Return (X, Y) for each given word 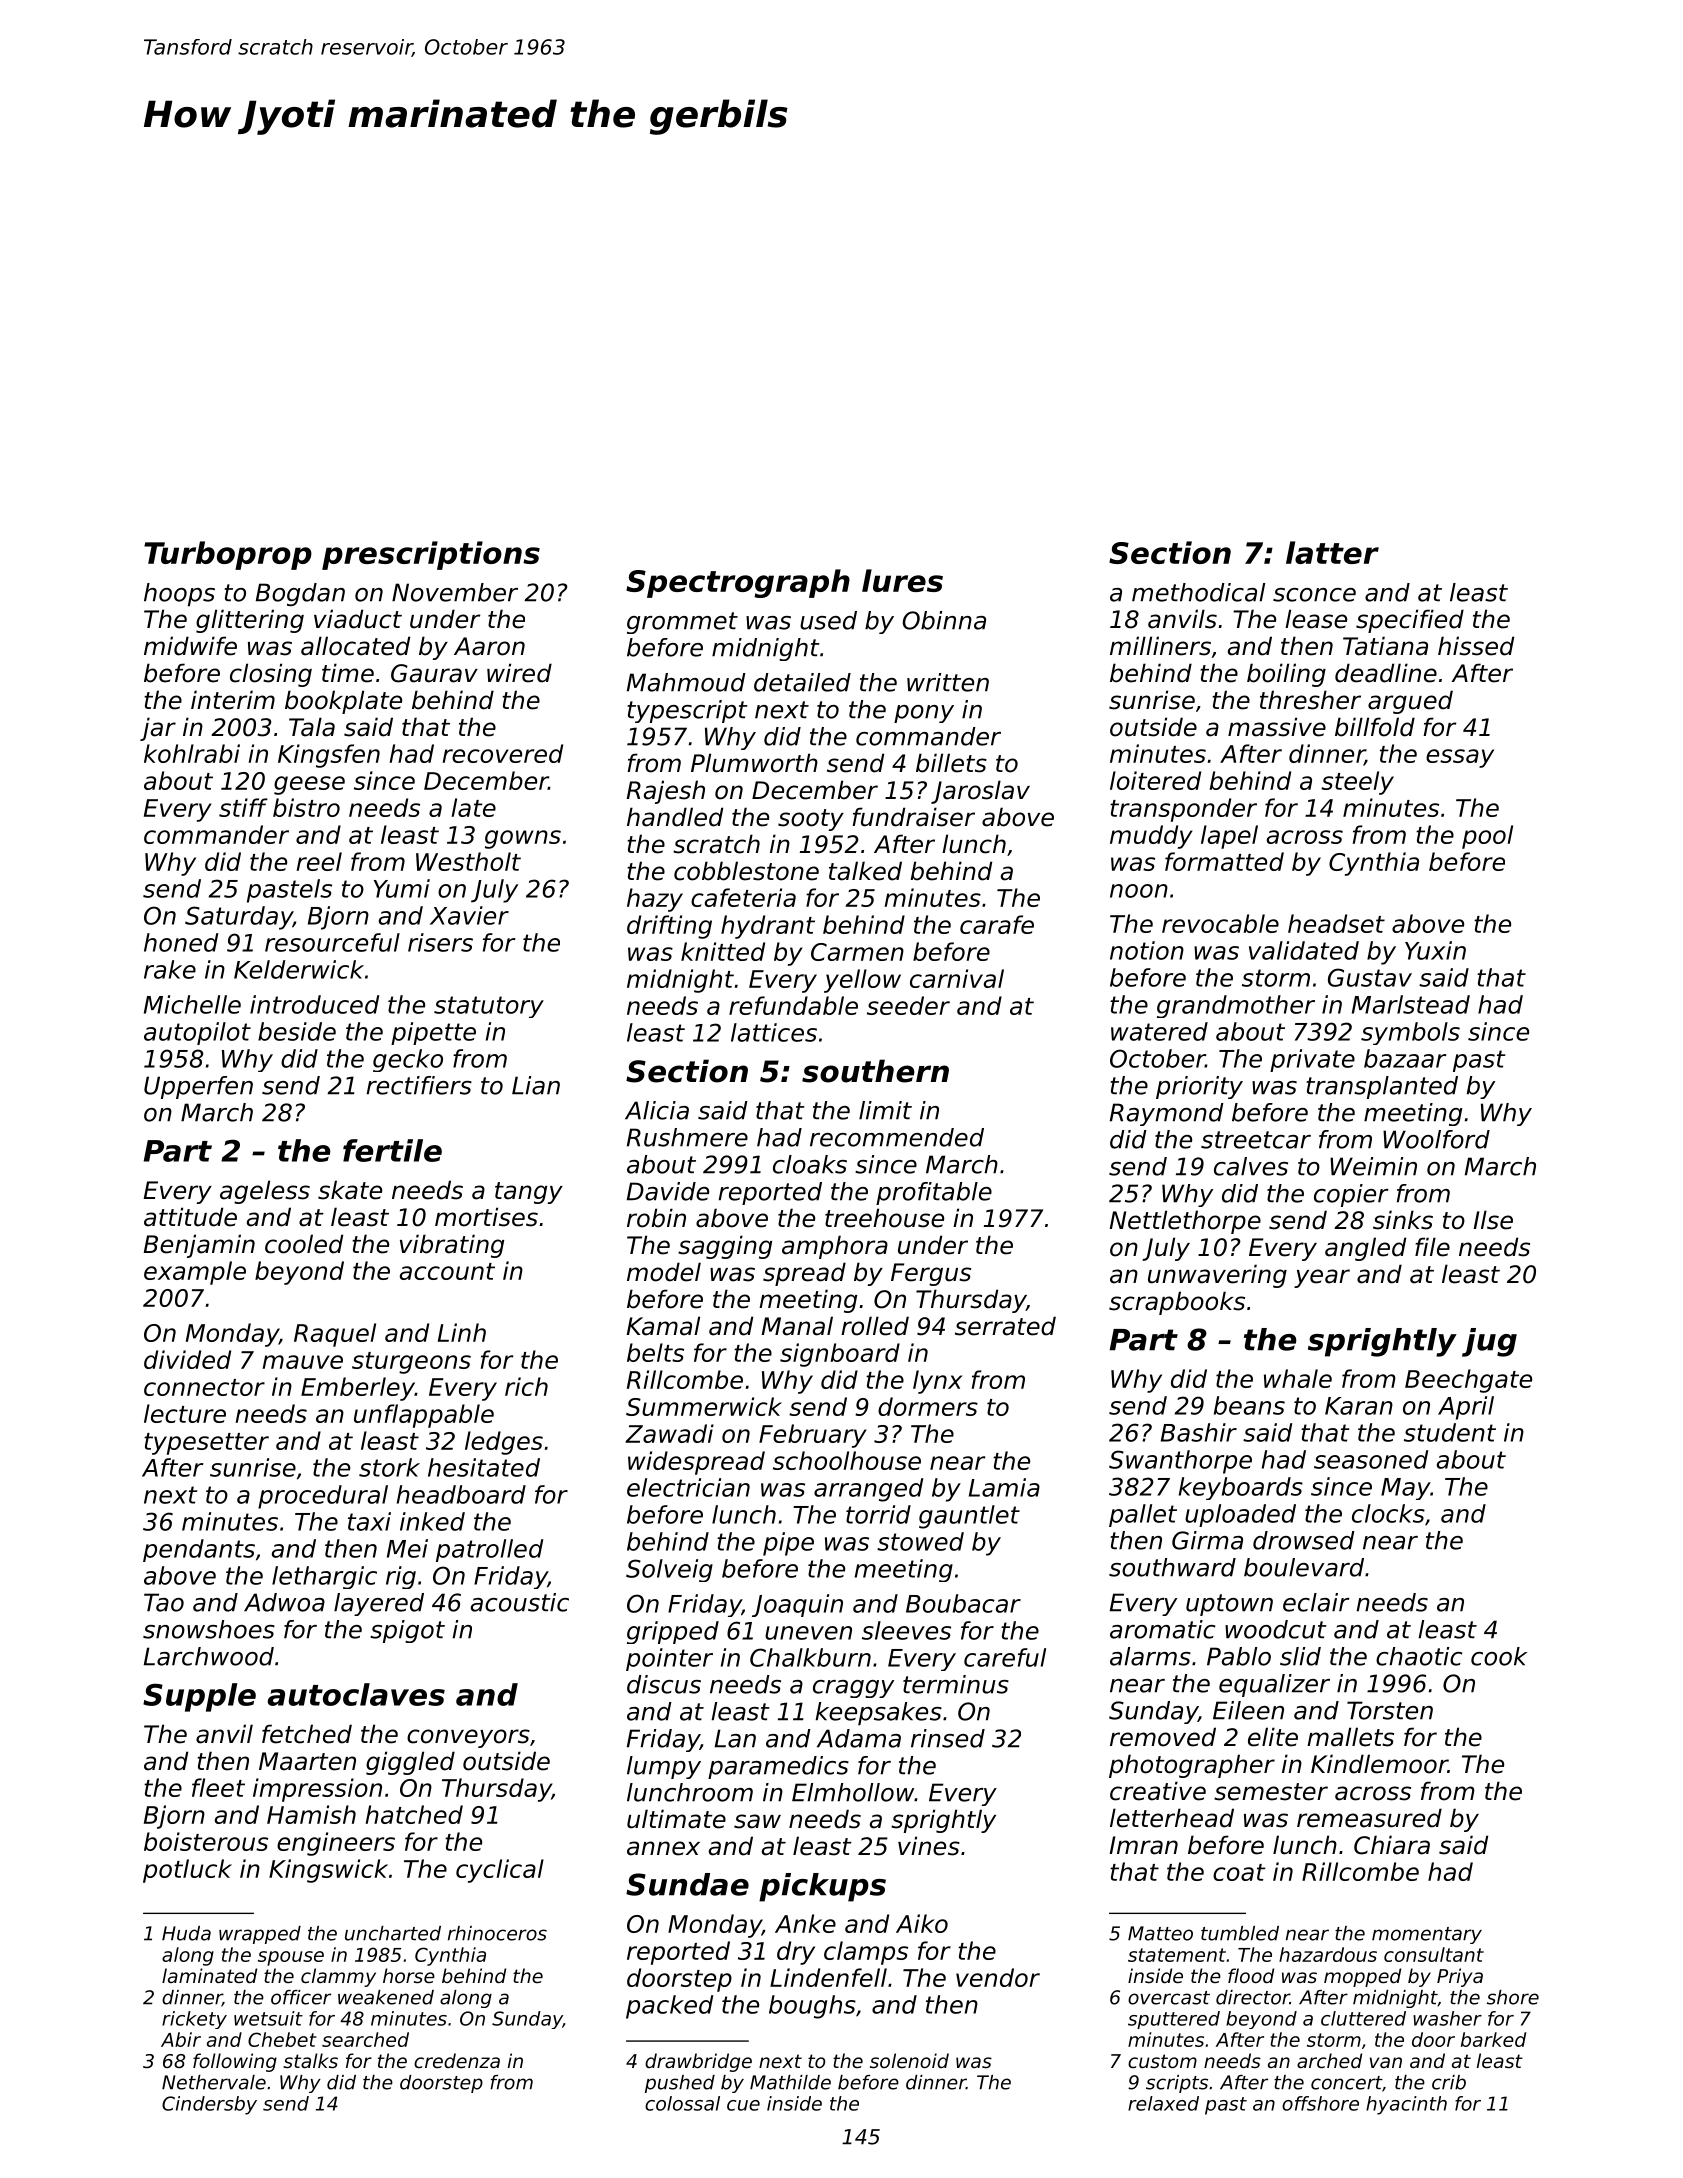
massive (1277, 727)
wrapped (260, 1935)
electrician (688, 1487)
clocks (1388, 1513)
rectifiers (419, 1085)
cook (1499, 1656)
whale (1298, 1378)
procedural (323, 1497)
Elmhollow (853, 1792)
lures (902, 580)
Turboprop (228, 555)
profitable (934, 1193)
